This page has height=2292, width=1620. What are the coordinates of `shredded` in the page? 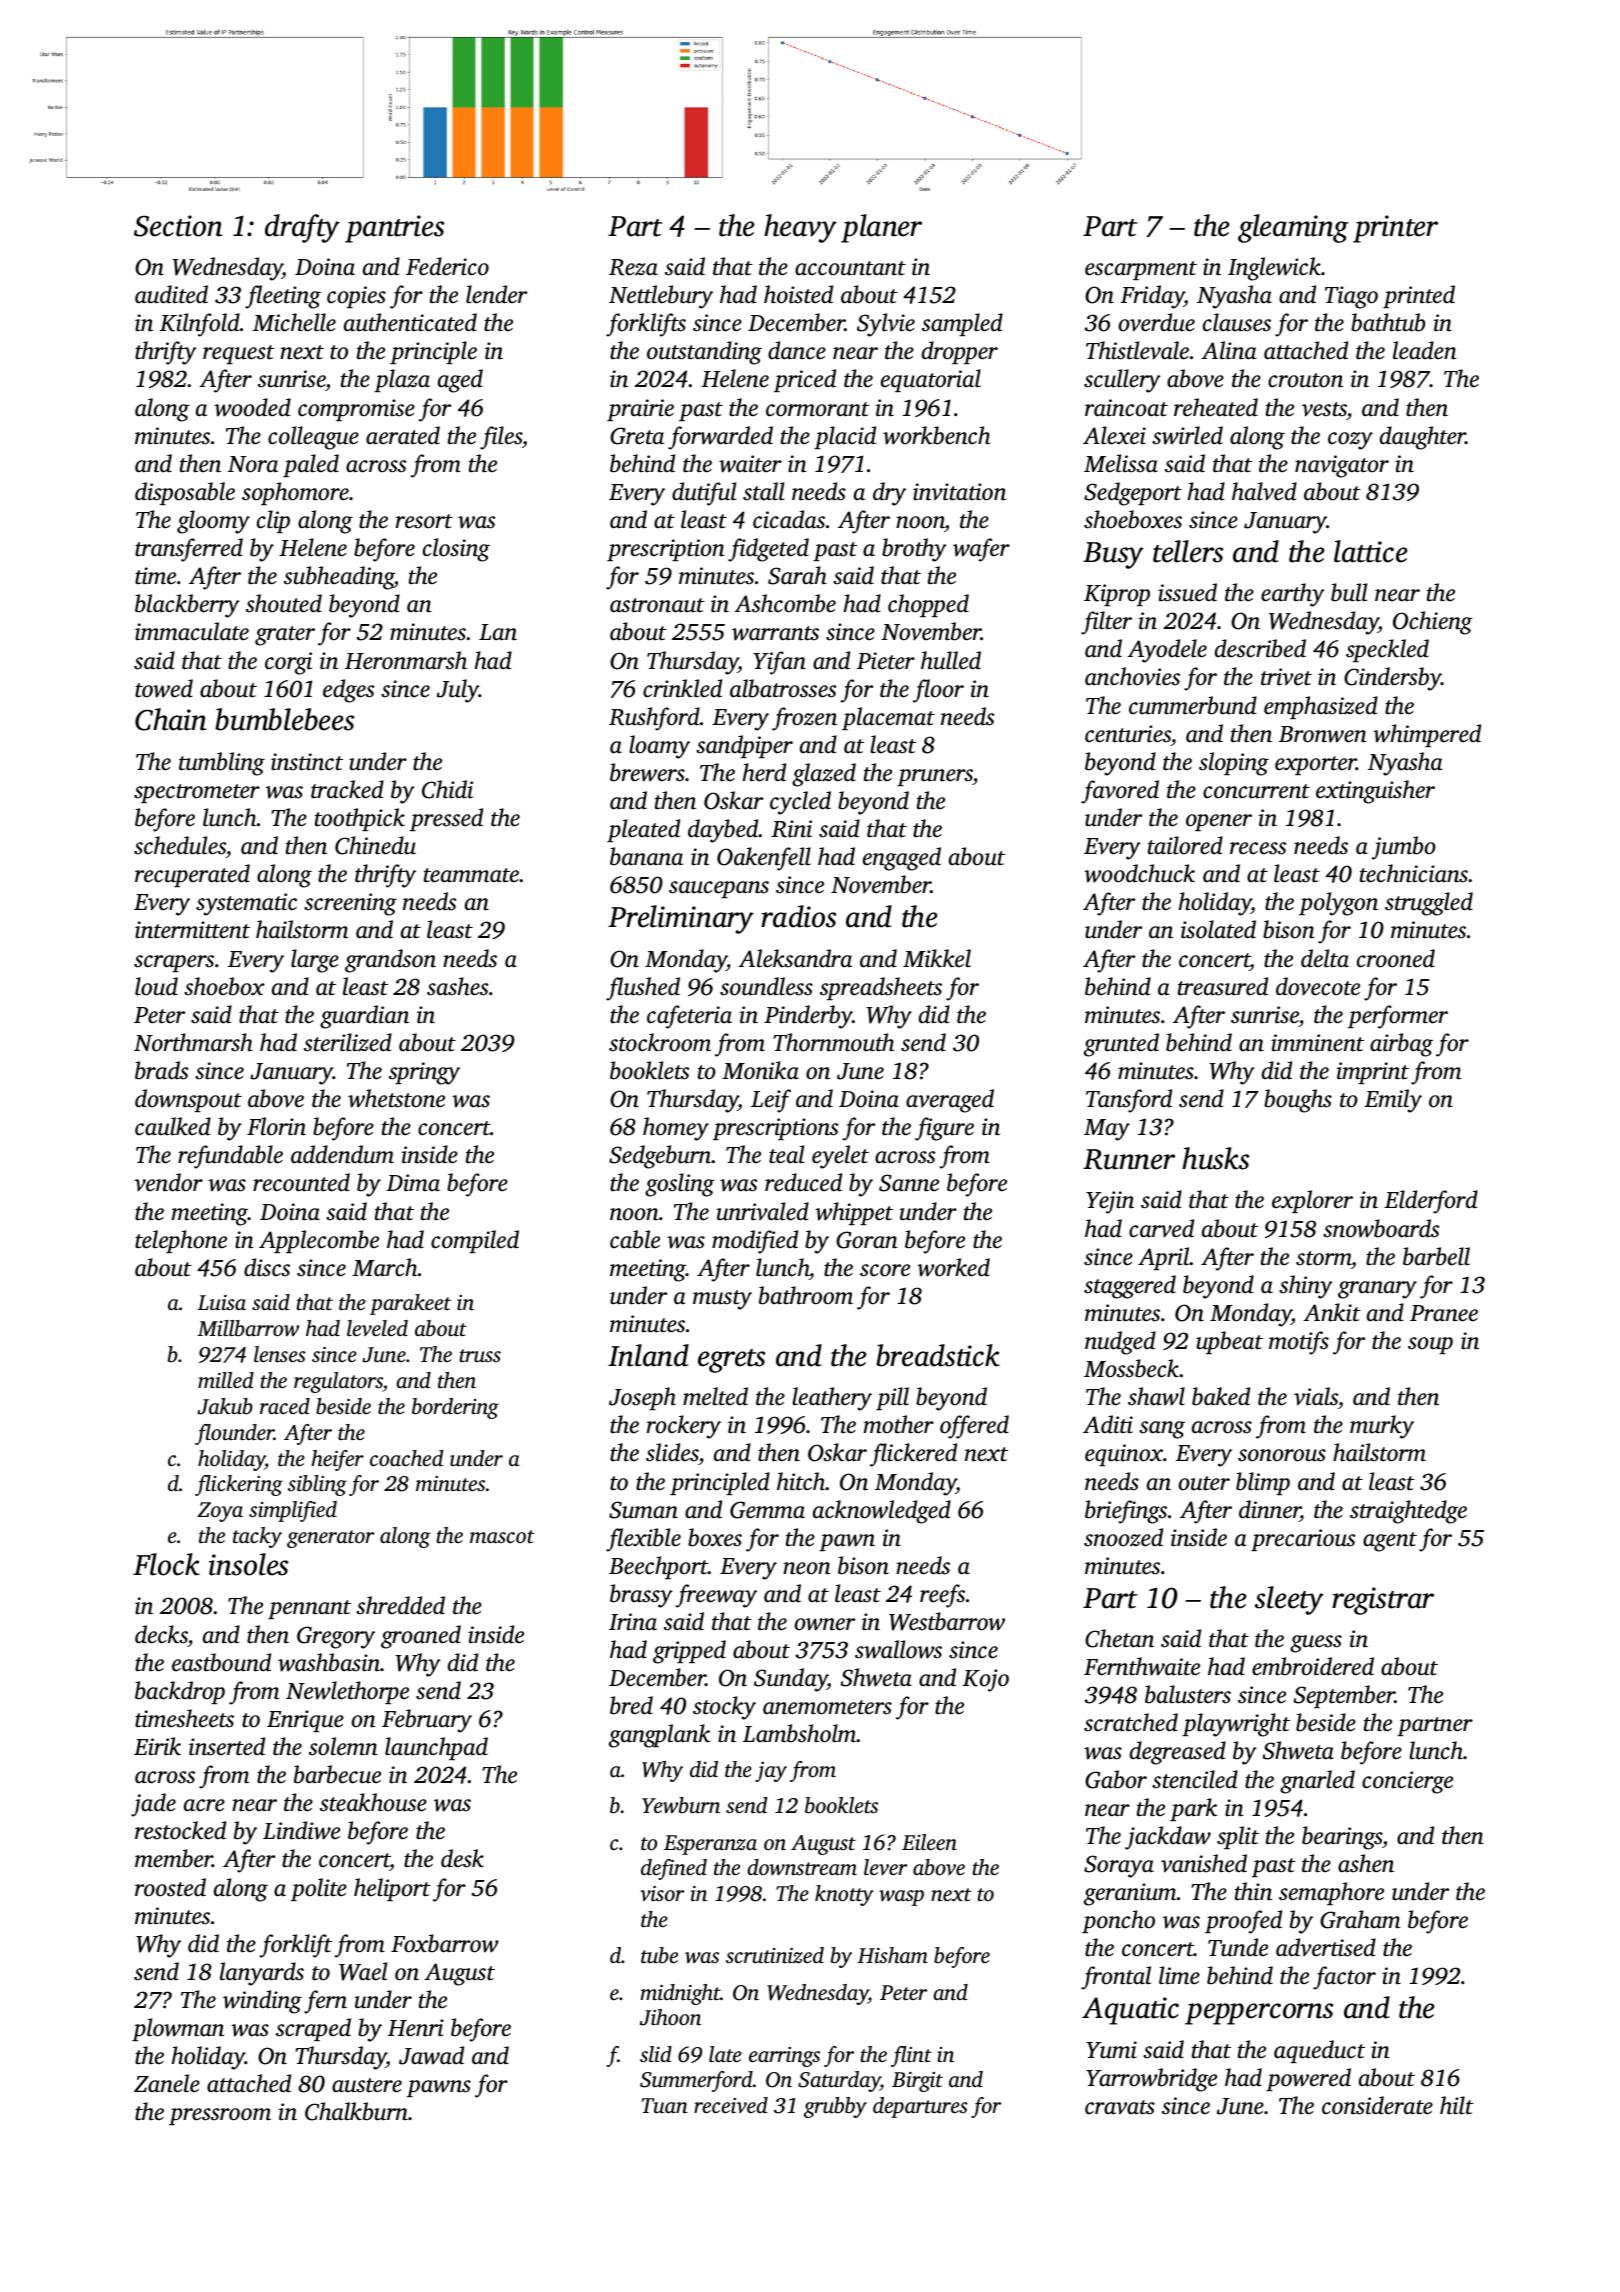 It's located at (400, 1605).
